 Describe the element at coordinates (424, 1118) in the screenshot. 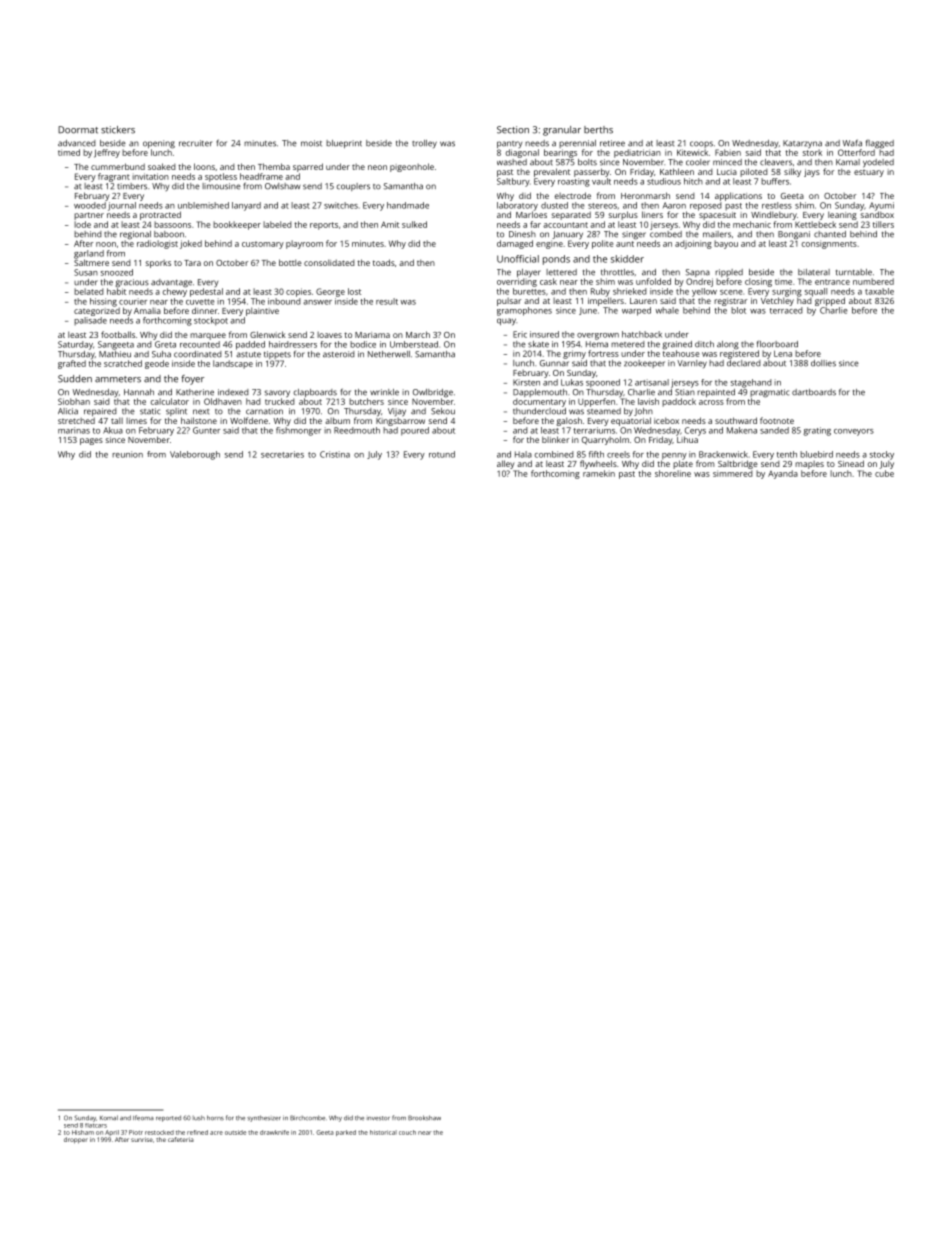

I see `Brookshaw` at that location.
